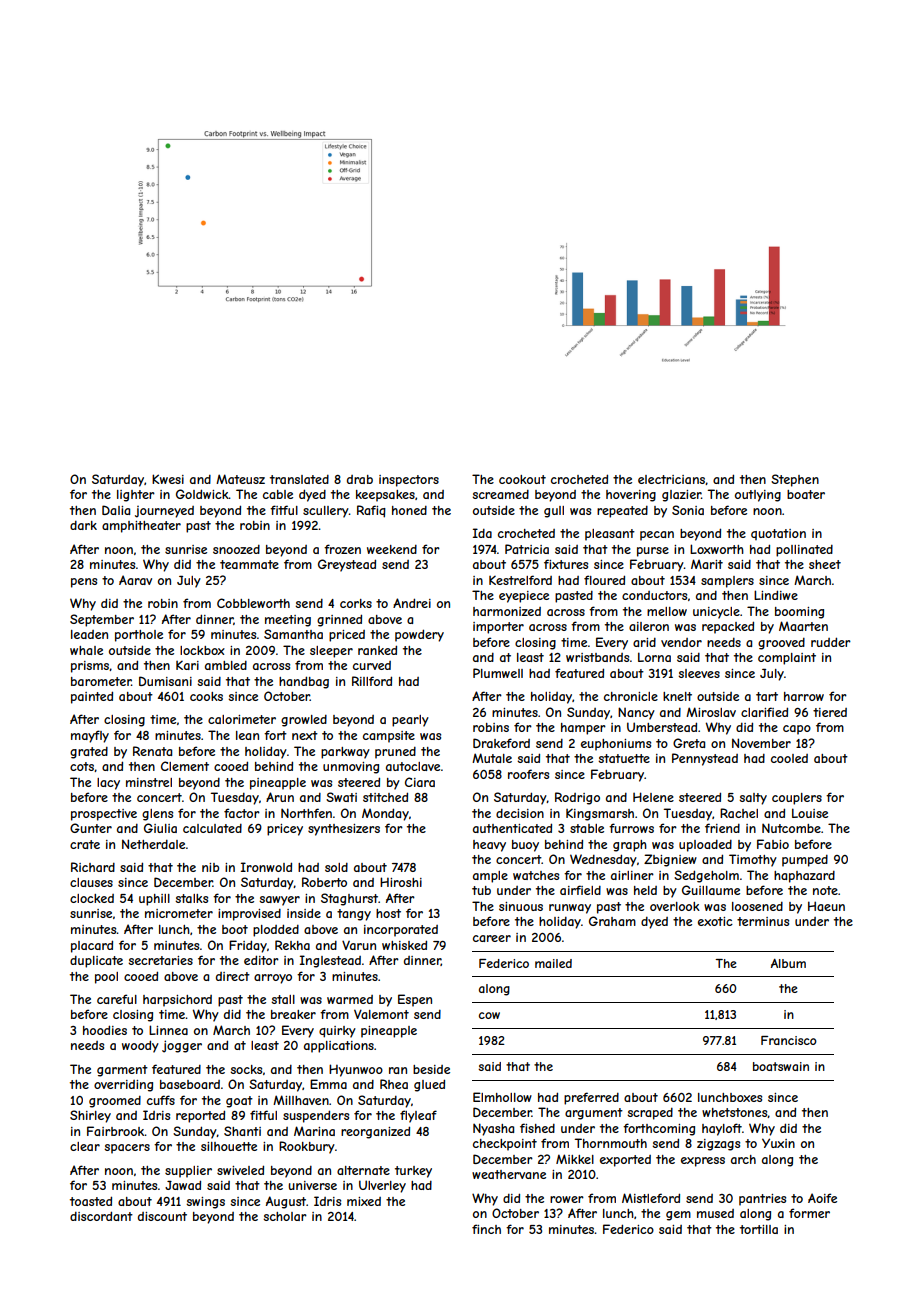  Describe the element at coordinates (168, 479) in the image. I see `Kwesi` at that location.
